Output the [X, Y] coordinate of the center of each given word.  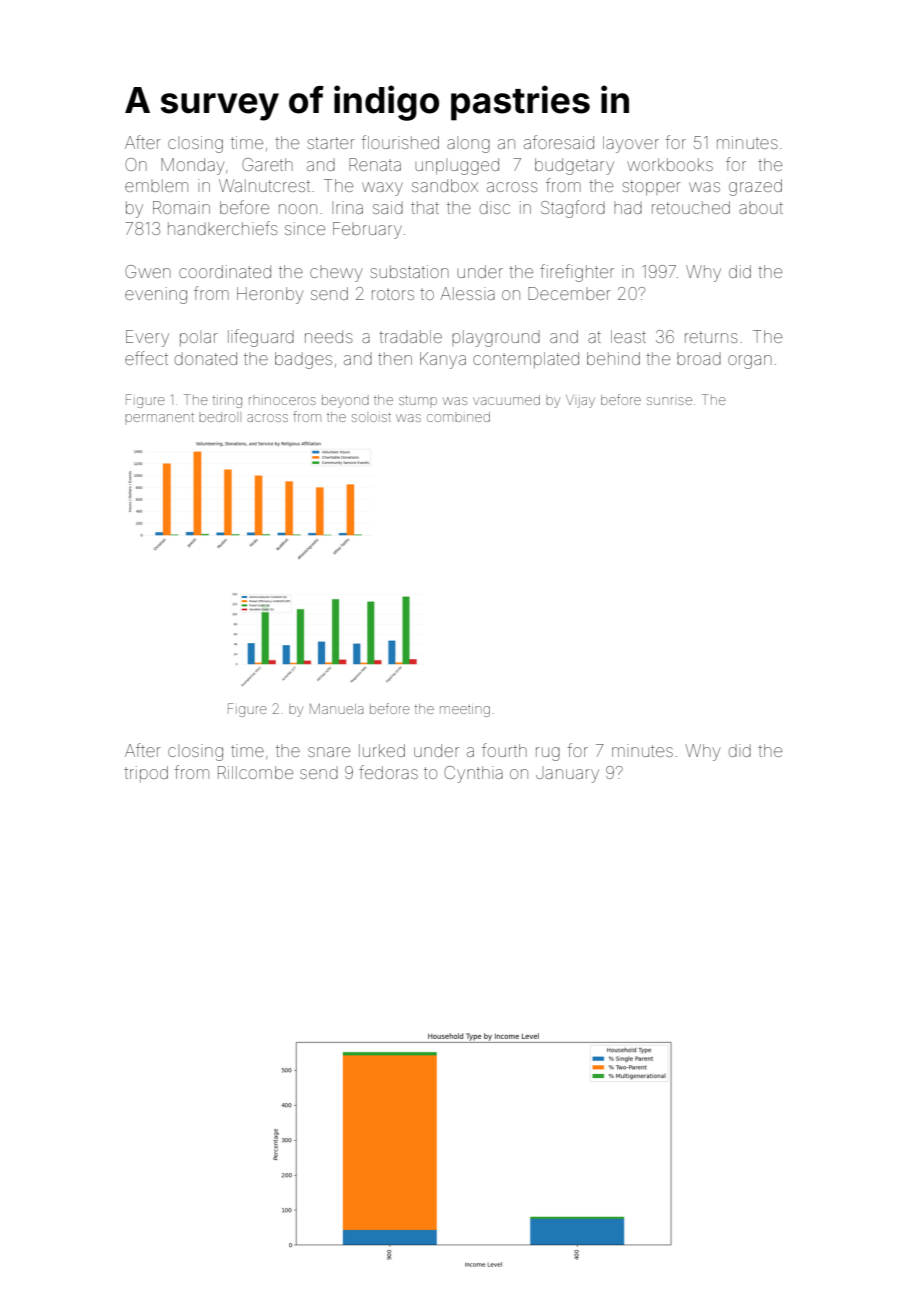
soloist [371, 417]
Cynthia [473, 774]
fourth [504, 750]
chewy [336, 273]
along [468, 144]
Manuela [336, 708]
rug [548, 754]
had [628, 207]
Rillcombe [255, 772]
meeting [465, 711]
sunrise [669, 401]
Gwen [148, 271]
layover [631, 144]
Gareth [267, 164]
